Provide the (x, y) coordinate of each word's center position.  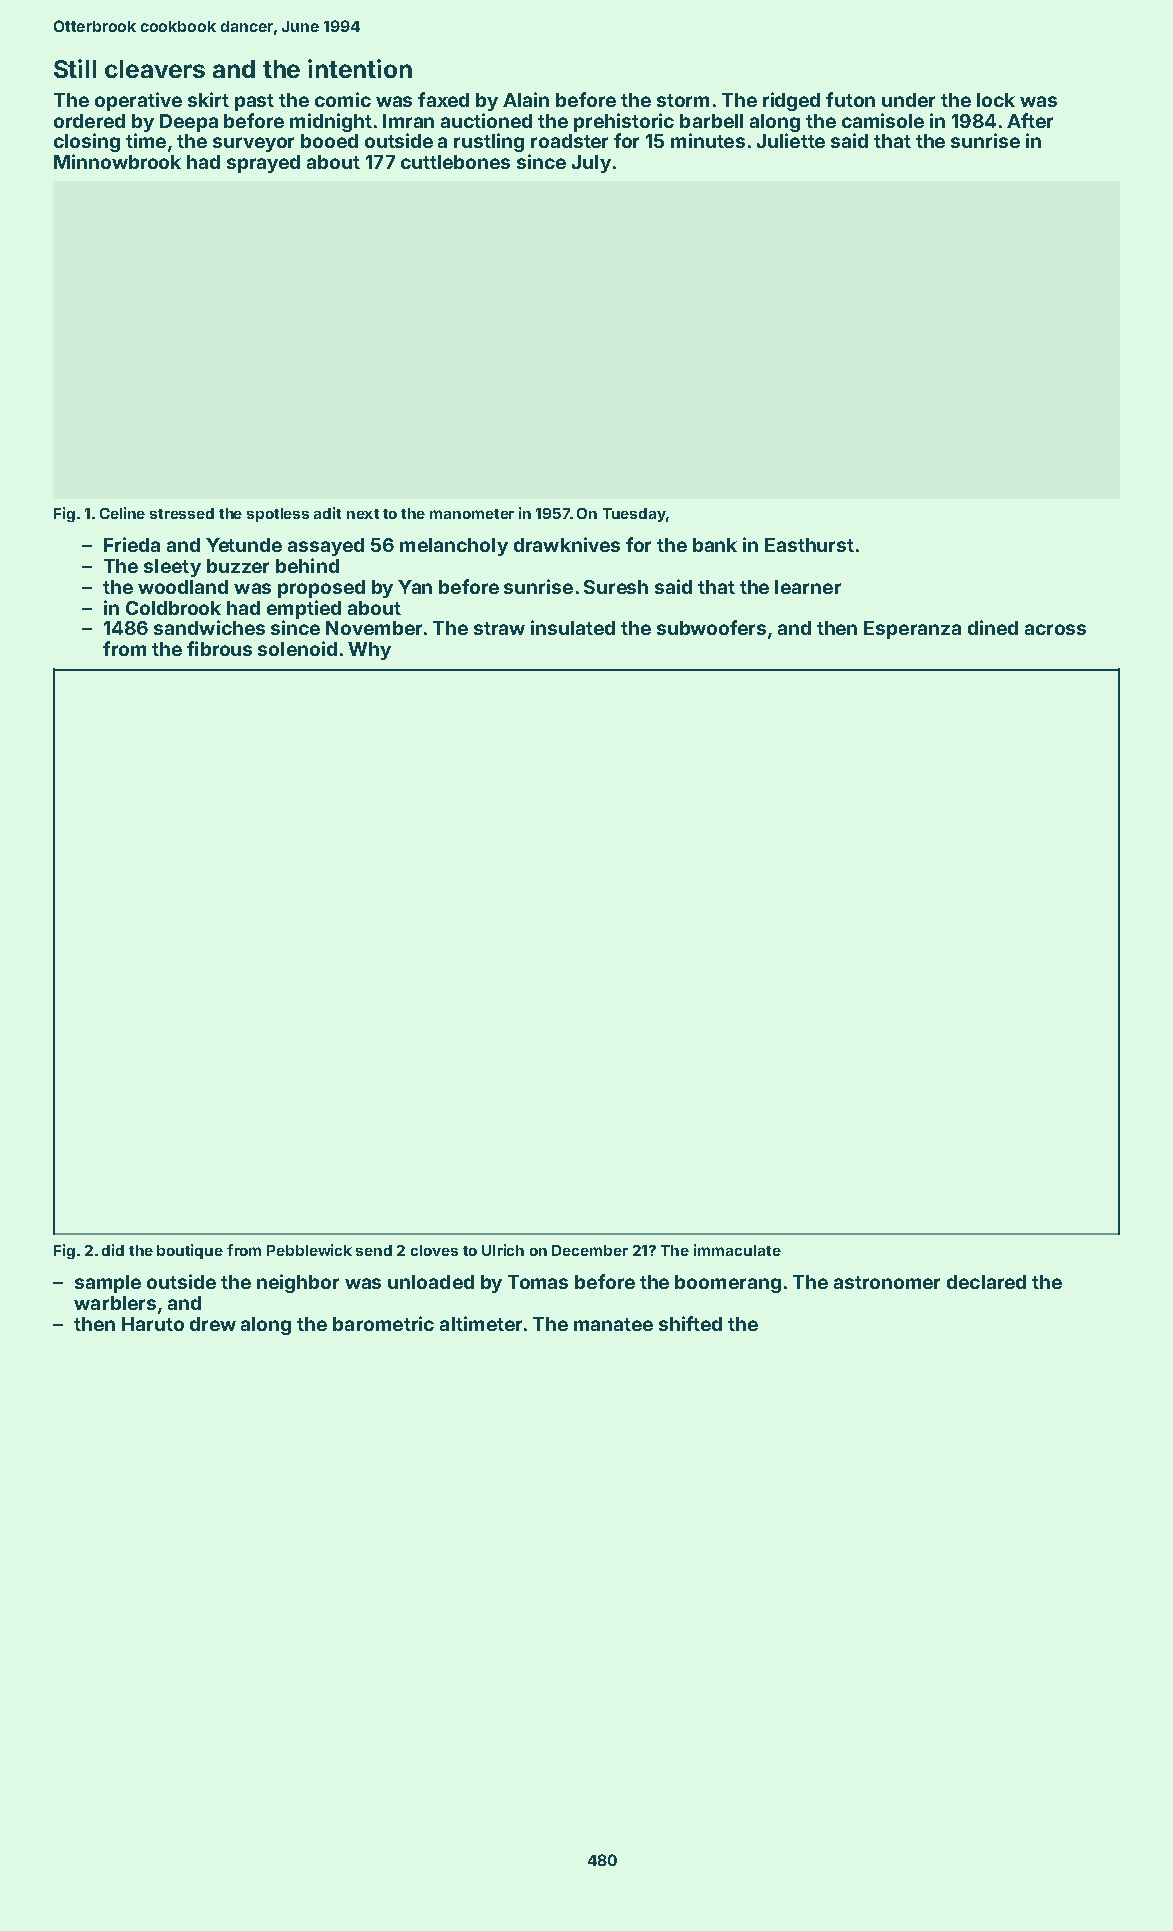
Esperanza (912, 630)
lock (996, 100)
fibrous (219, 648)
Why (369, 651)
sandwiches (209, 627)
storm (683, 100)
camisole (883, 120)
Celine (122, 513)
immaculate (737, 1250)
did (113, 1250)
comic (343, 99)
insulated (573, 627)
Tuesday (634, 515)
